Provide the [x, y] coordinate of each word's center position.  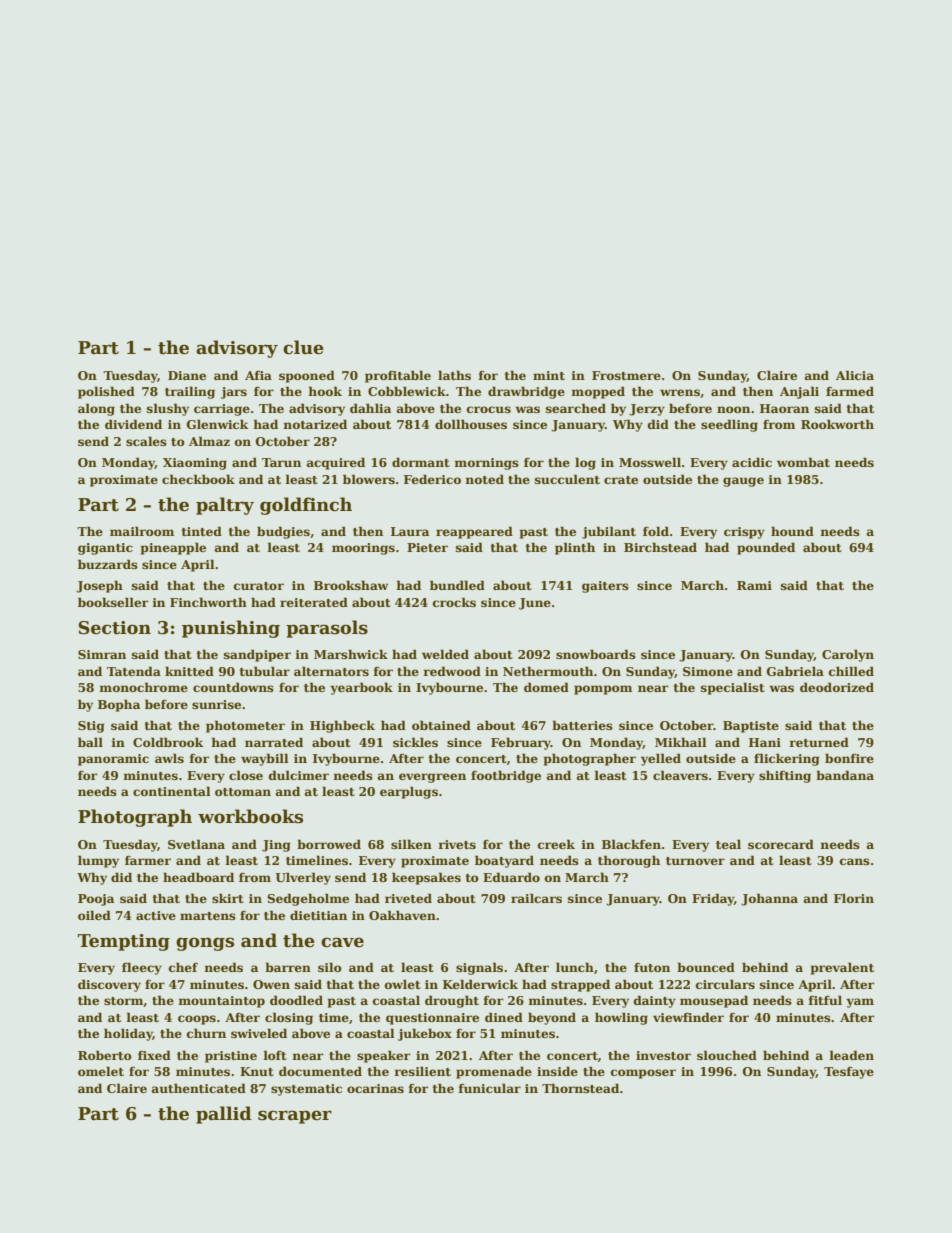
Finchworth [208, 602]
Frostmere [626, 375]
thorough [629, 861]
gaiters [605, 587]
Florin [854, 898]
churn [206, 1033]
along [96, 409]
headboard [198, 877]
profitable [398, 376]
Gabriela [795, 671]
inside [557, 1071]
